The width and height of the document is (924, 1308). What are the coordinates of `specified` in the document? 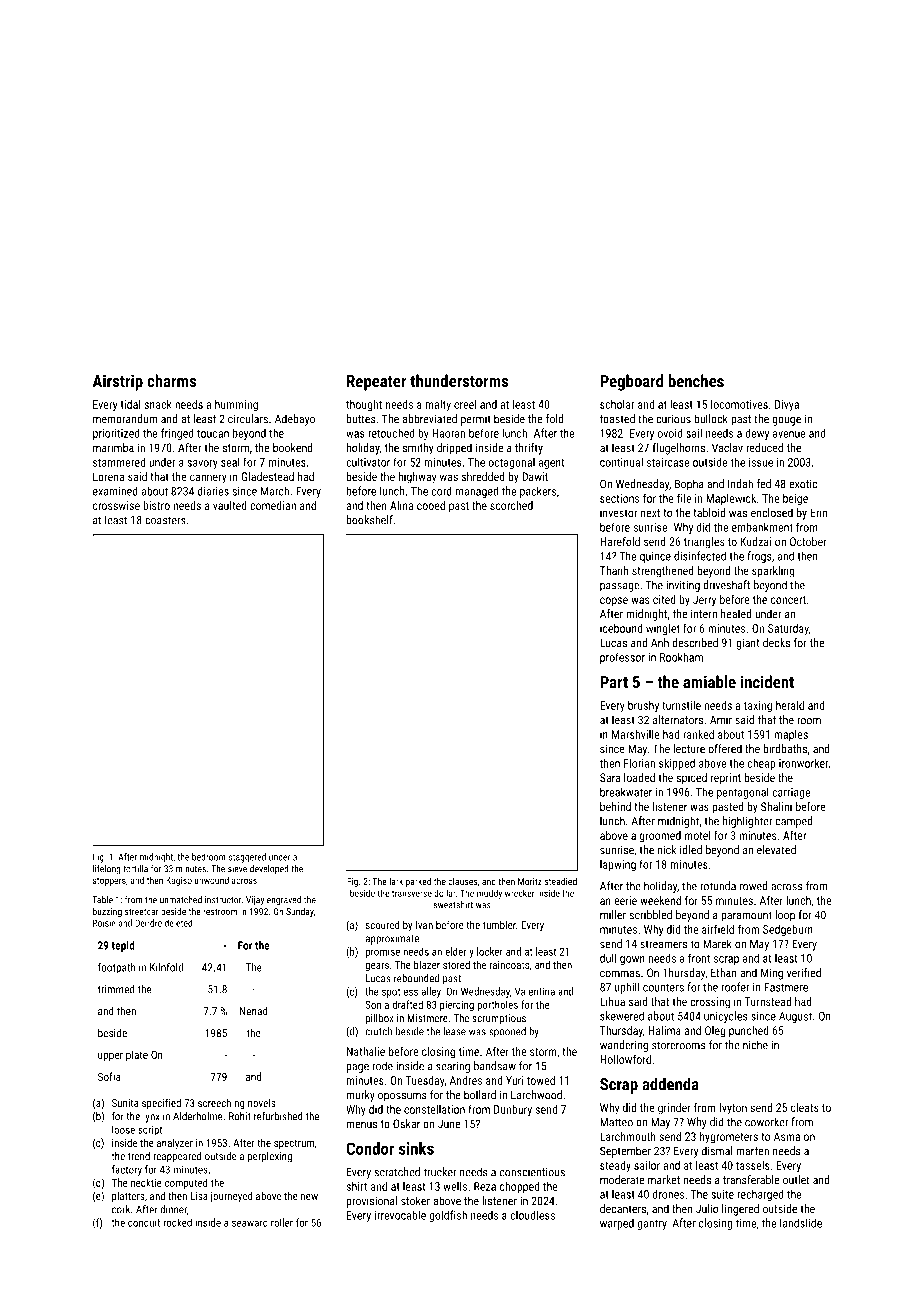 It's located at (161, 1103).
